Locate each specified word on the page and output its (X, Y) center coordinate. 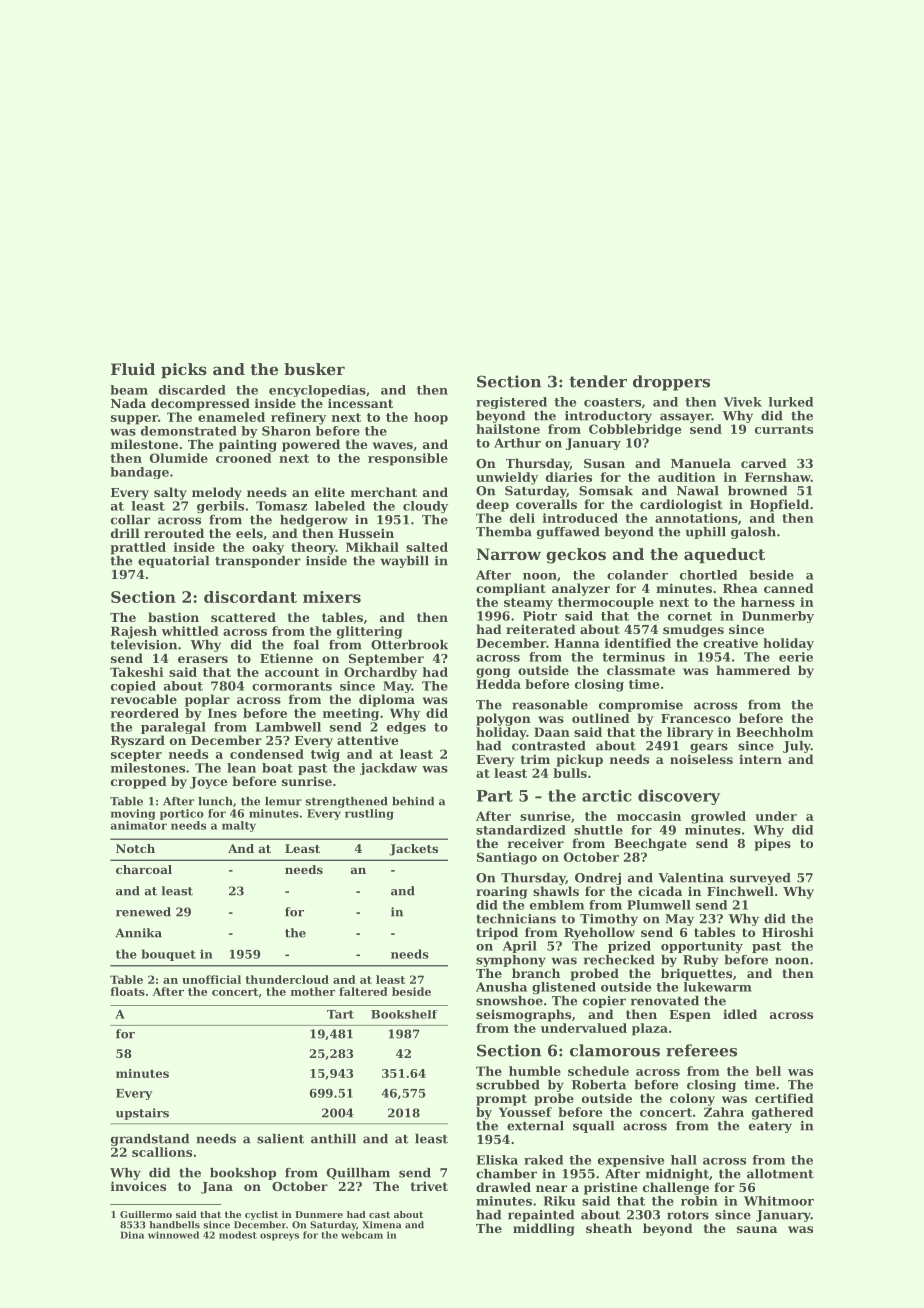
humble (535, 1071)
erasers (203, 659)
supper (134, 420)
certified (784, 1098)
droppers (671, 383)
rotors (688, 1215)
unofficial (211, 979)
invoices (138, 1186)
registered (511, 403)
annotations (696, 518)
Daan (552, 732)
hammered (753, 670)
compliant (511, 589)
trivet (429, 1186)
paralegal (173, 728)
